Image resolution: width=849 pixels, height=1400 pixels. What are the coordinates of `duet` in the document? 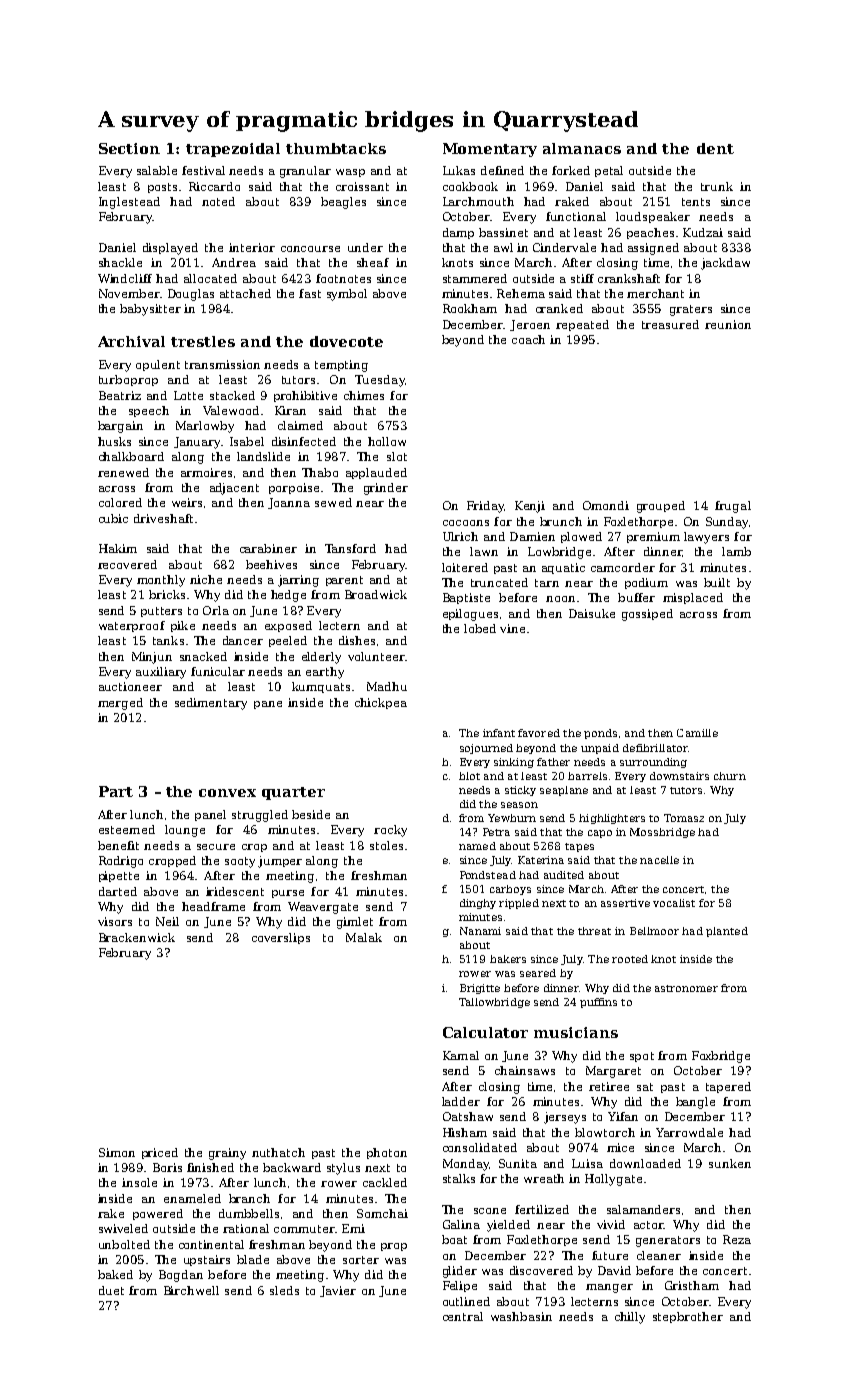 It's located at (111, 1290).
